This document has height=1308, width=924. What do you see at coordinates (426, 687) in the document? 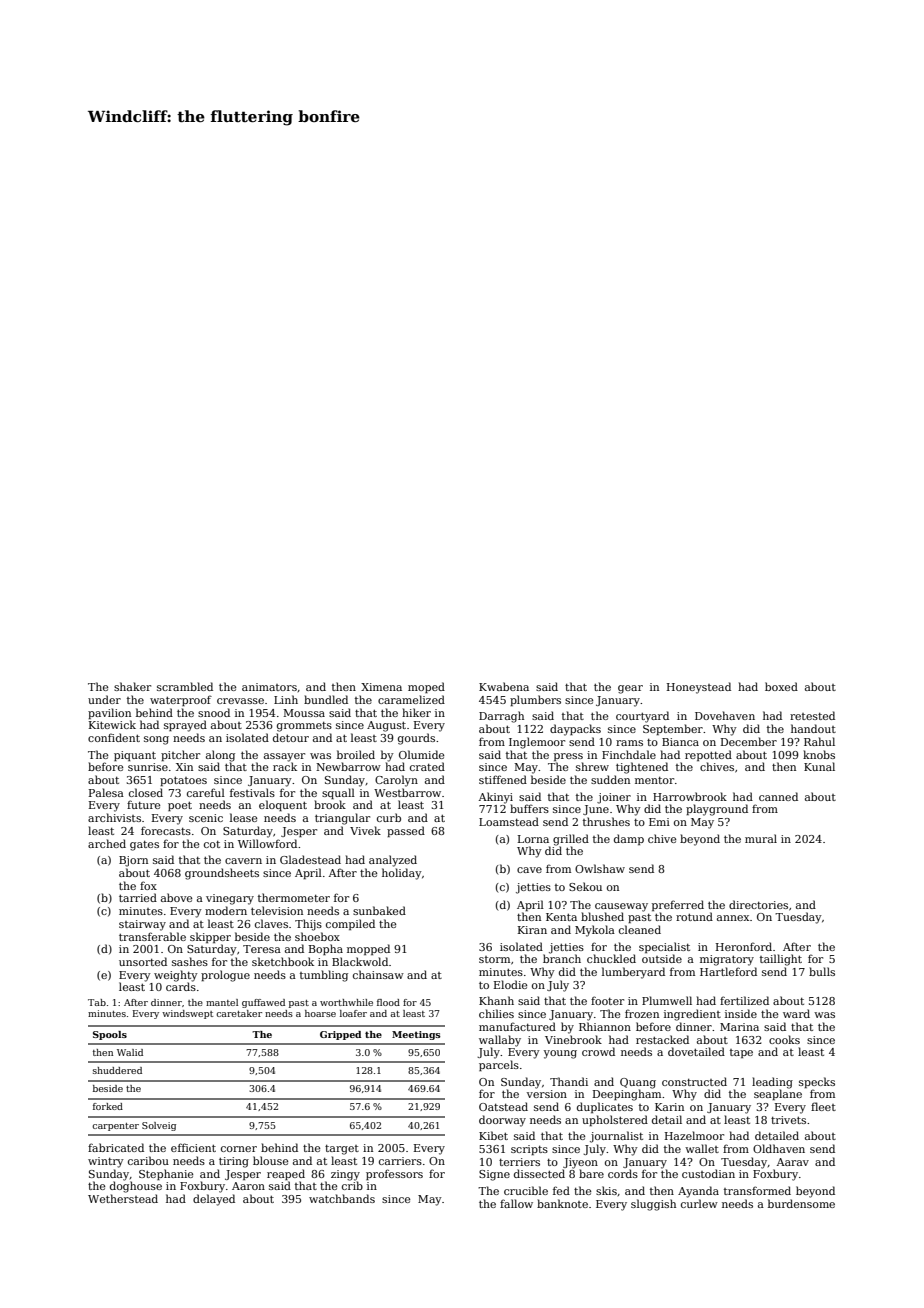
I see `moped` at bounding box center [426, 687].
